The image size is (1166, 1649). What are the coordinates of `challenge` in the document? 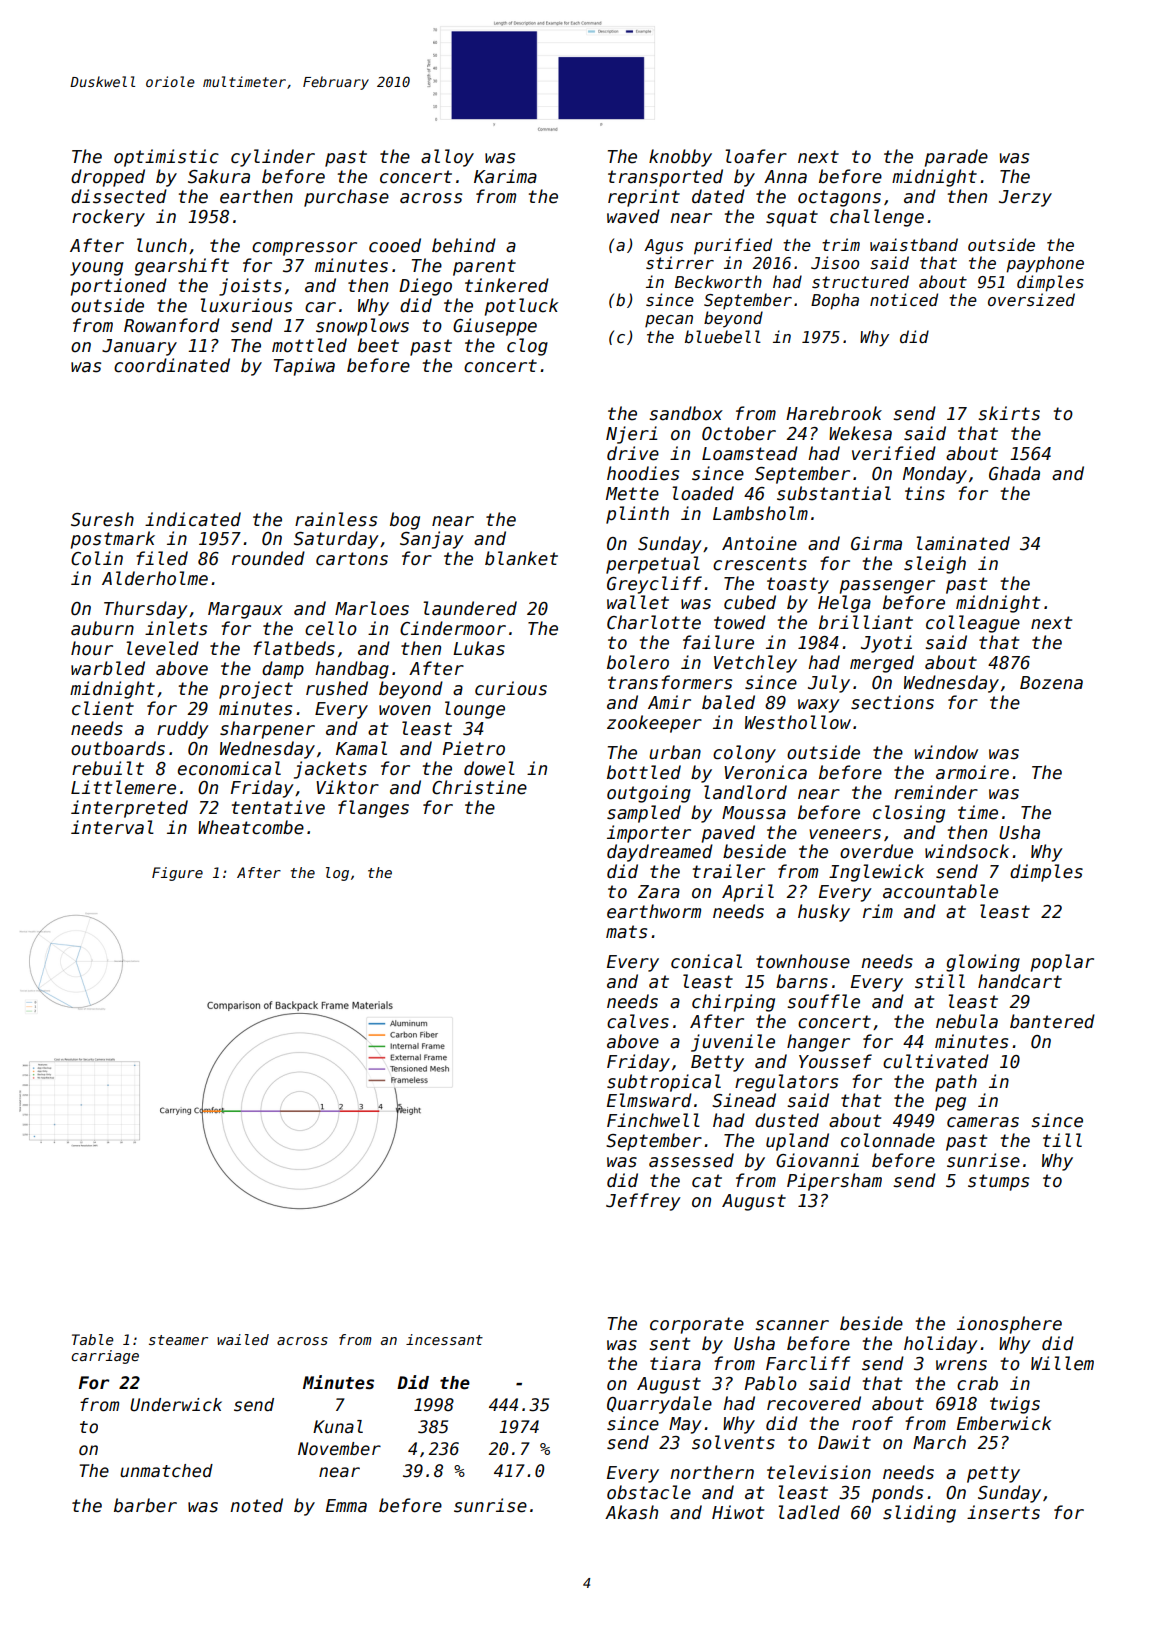 It's located at (877, 218).
